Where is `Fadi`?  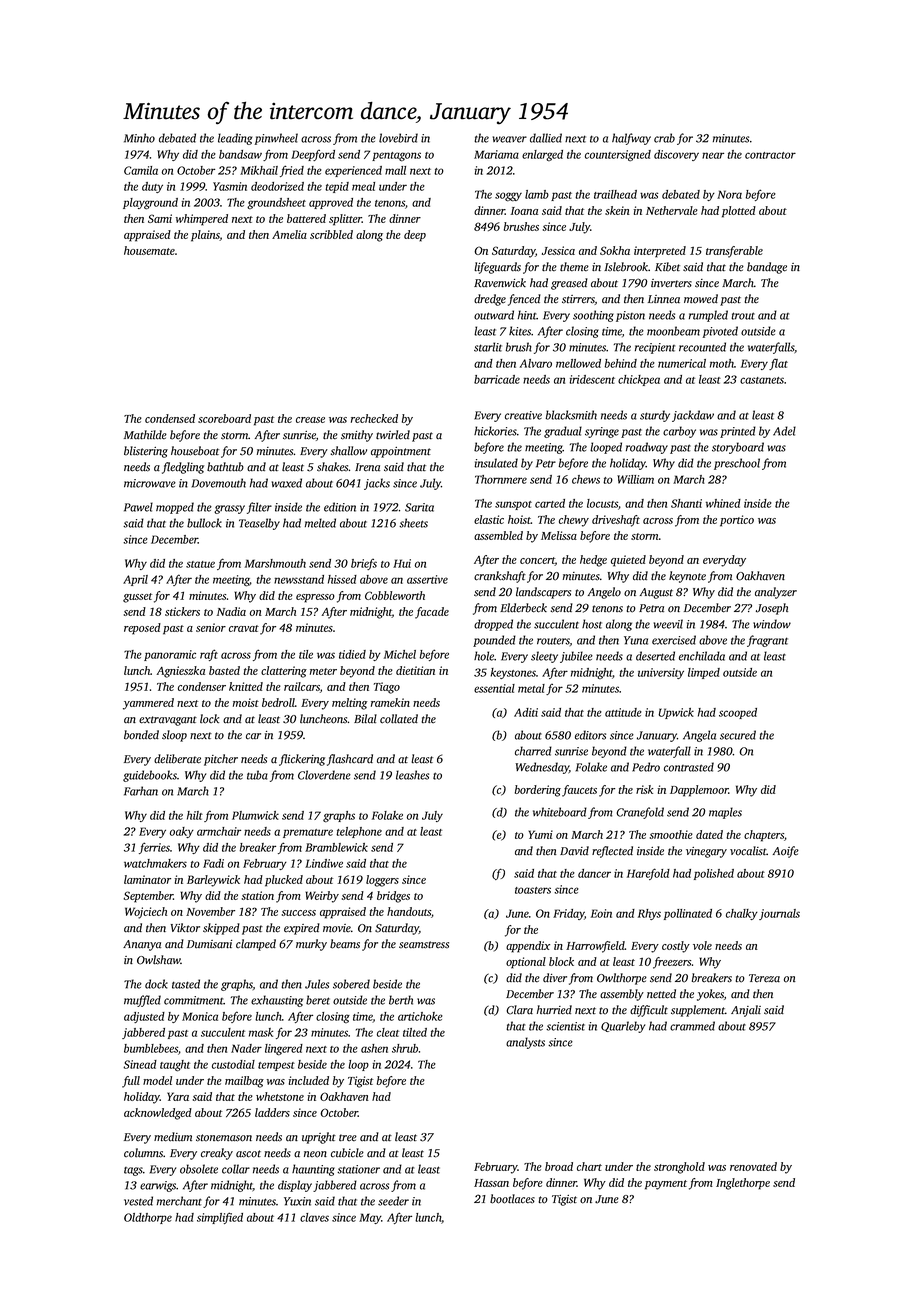 Fadi is located at coordinates (213, 863).
